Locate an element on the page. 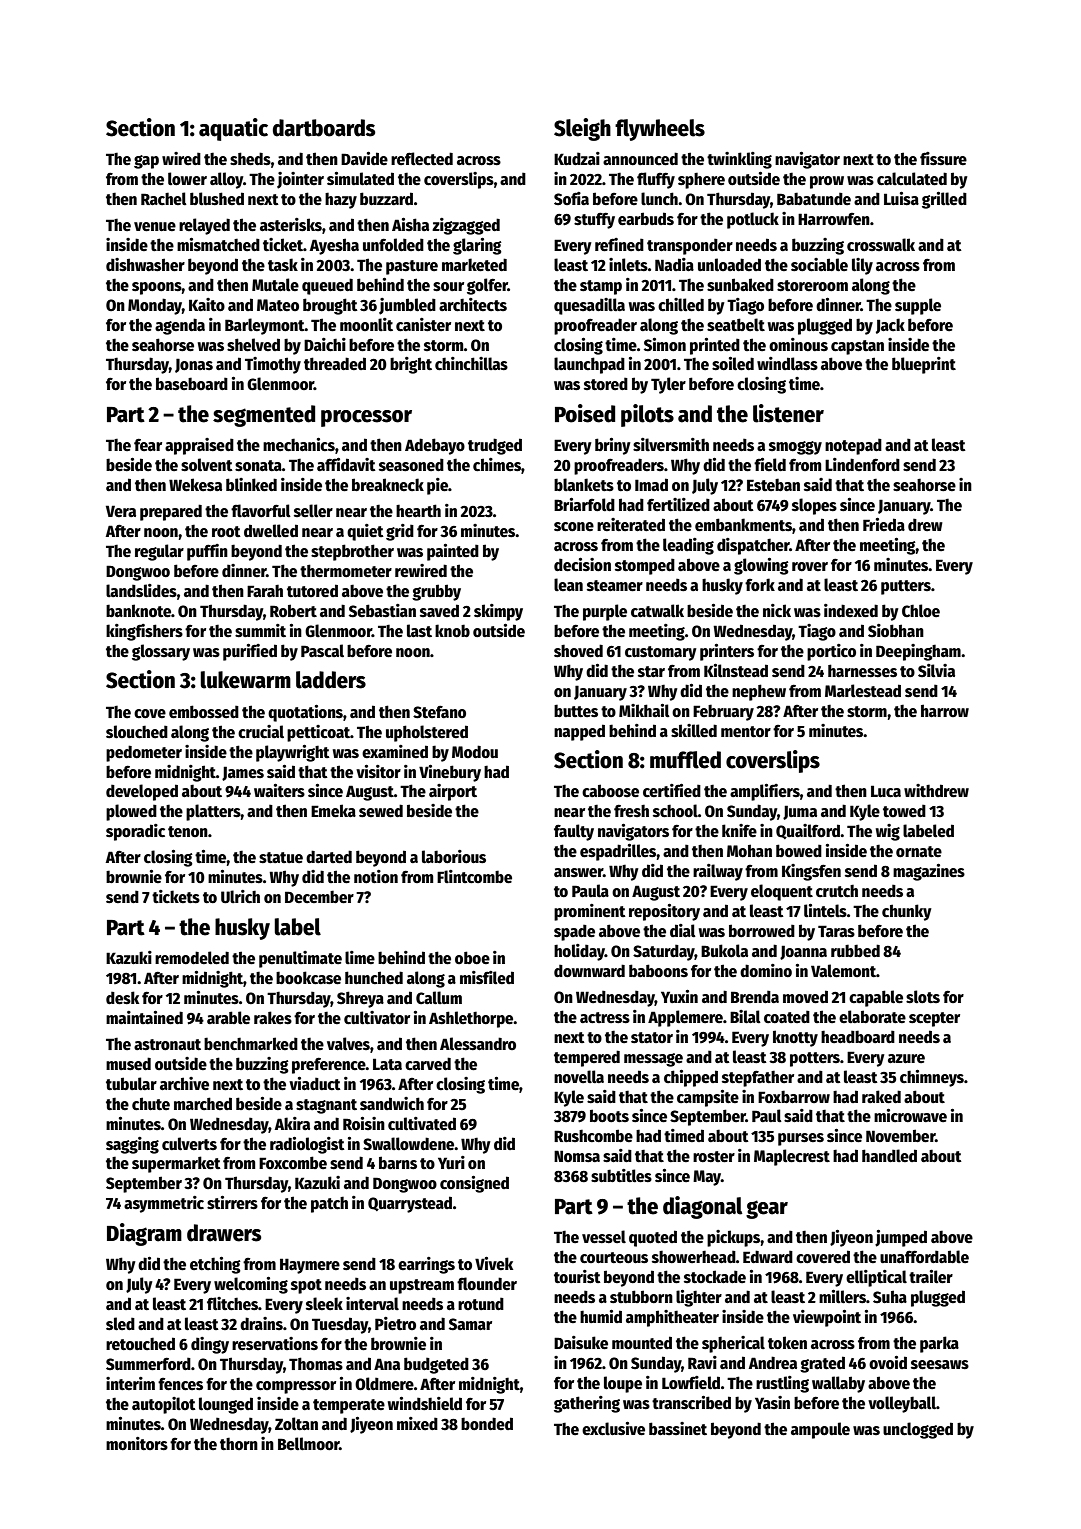 This document has width=1081, height=1529. bonded is located at coordinates (487, 1423).
